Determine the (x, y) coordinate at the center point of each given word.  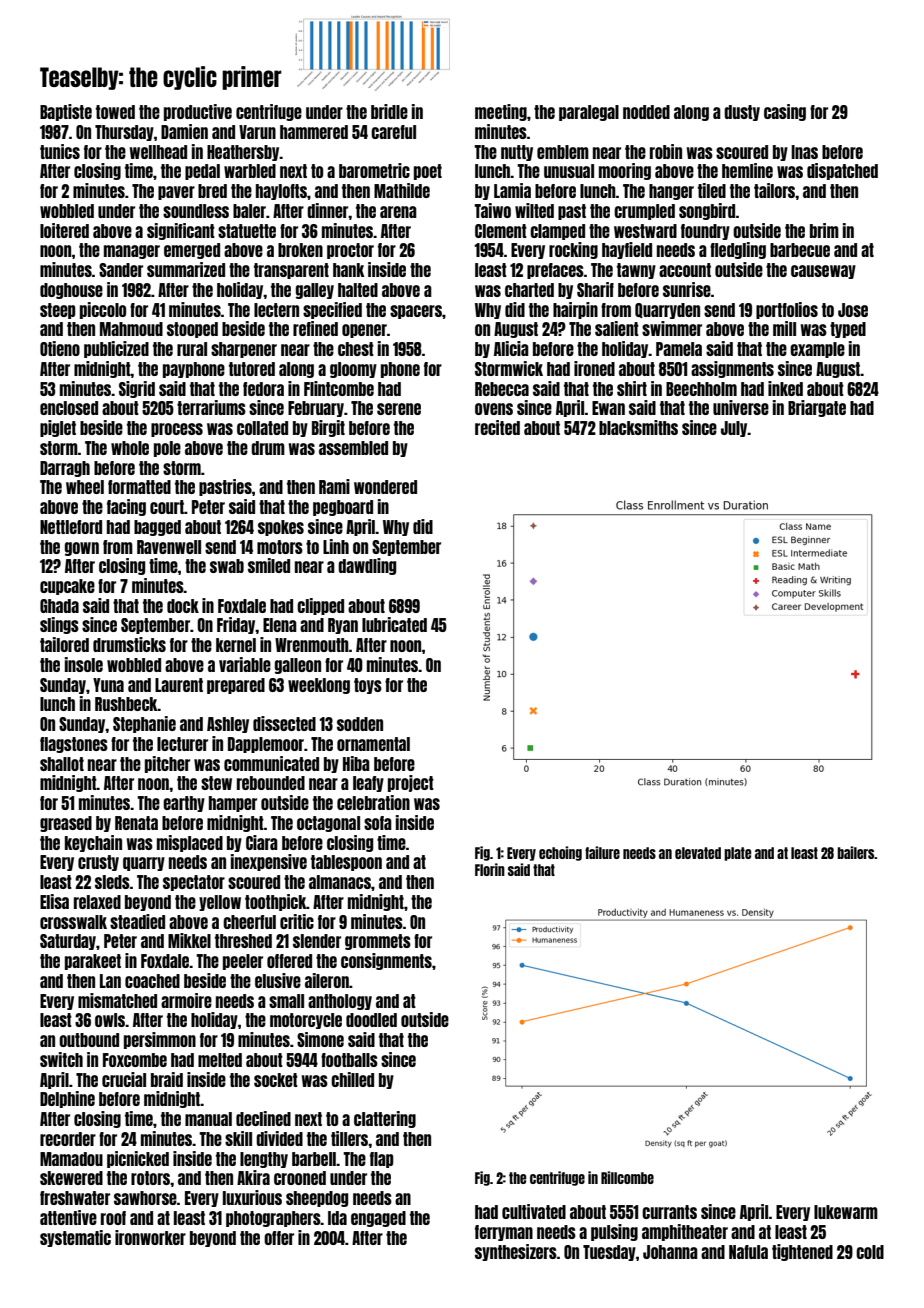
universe (741, 407)
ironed (594, 368)
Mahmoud (131, 329)
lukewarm (846, 1212)
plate (737, 854)
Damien (184, 131)
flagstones (74, 745)
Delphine (67, 1099)
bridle (389, 111)
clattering (385, 1119)
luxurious (252, 1197)
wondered (385, 487)
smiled (269, 565)
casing (785, 112)
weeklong (319, 686)
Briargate (817, 408)
